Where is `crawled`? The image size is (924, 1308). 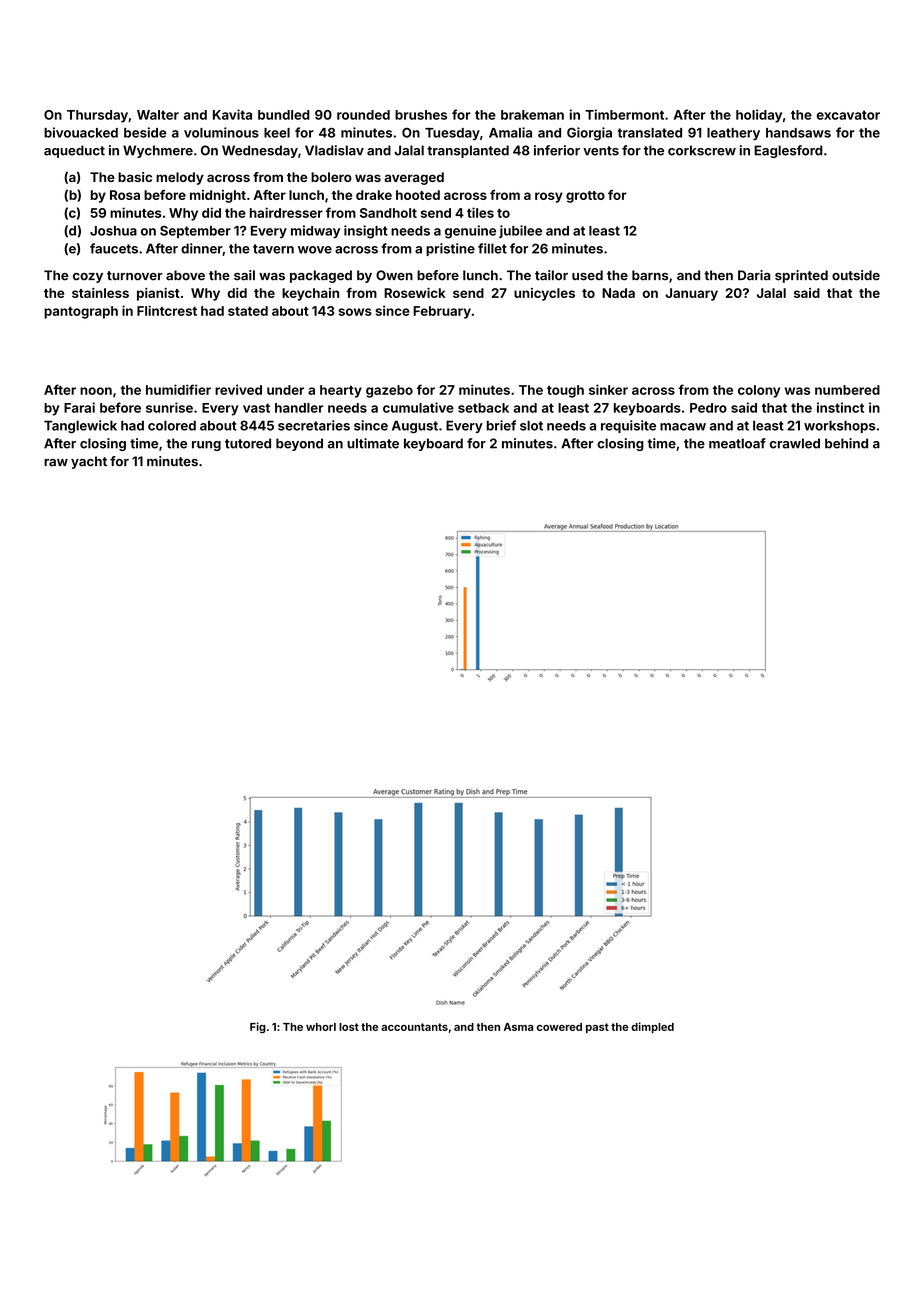 crawled is located at coordinates (795, 443).
